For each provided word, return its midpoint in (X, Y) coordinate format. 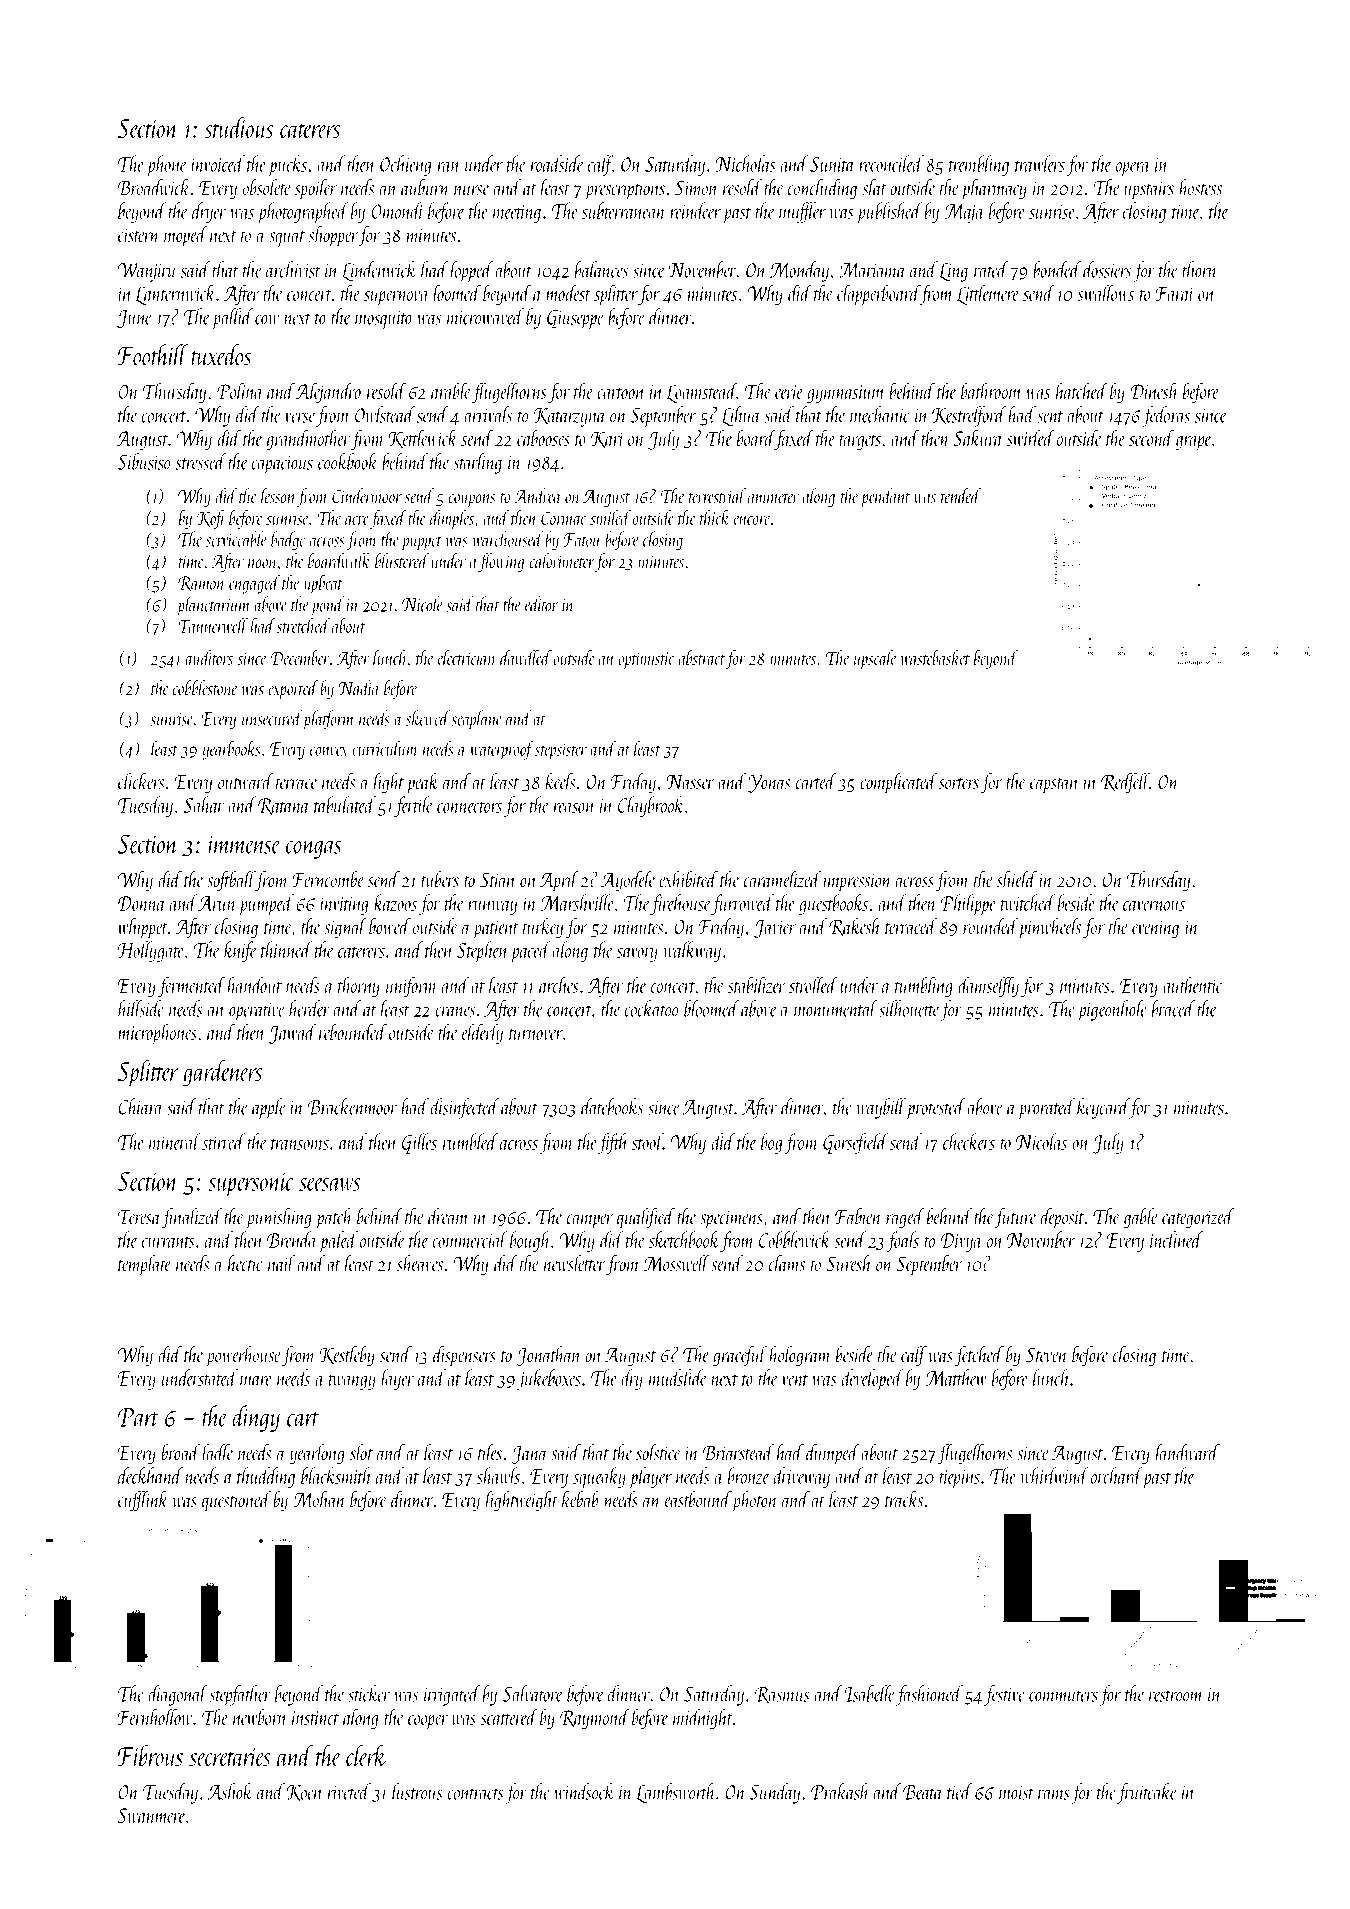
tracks (904, 1499)
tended (961, 496)
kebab (580, 1499)
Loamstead (702, 392)
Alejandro (328, 392)
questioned (236, 1501)
